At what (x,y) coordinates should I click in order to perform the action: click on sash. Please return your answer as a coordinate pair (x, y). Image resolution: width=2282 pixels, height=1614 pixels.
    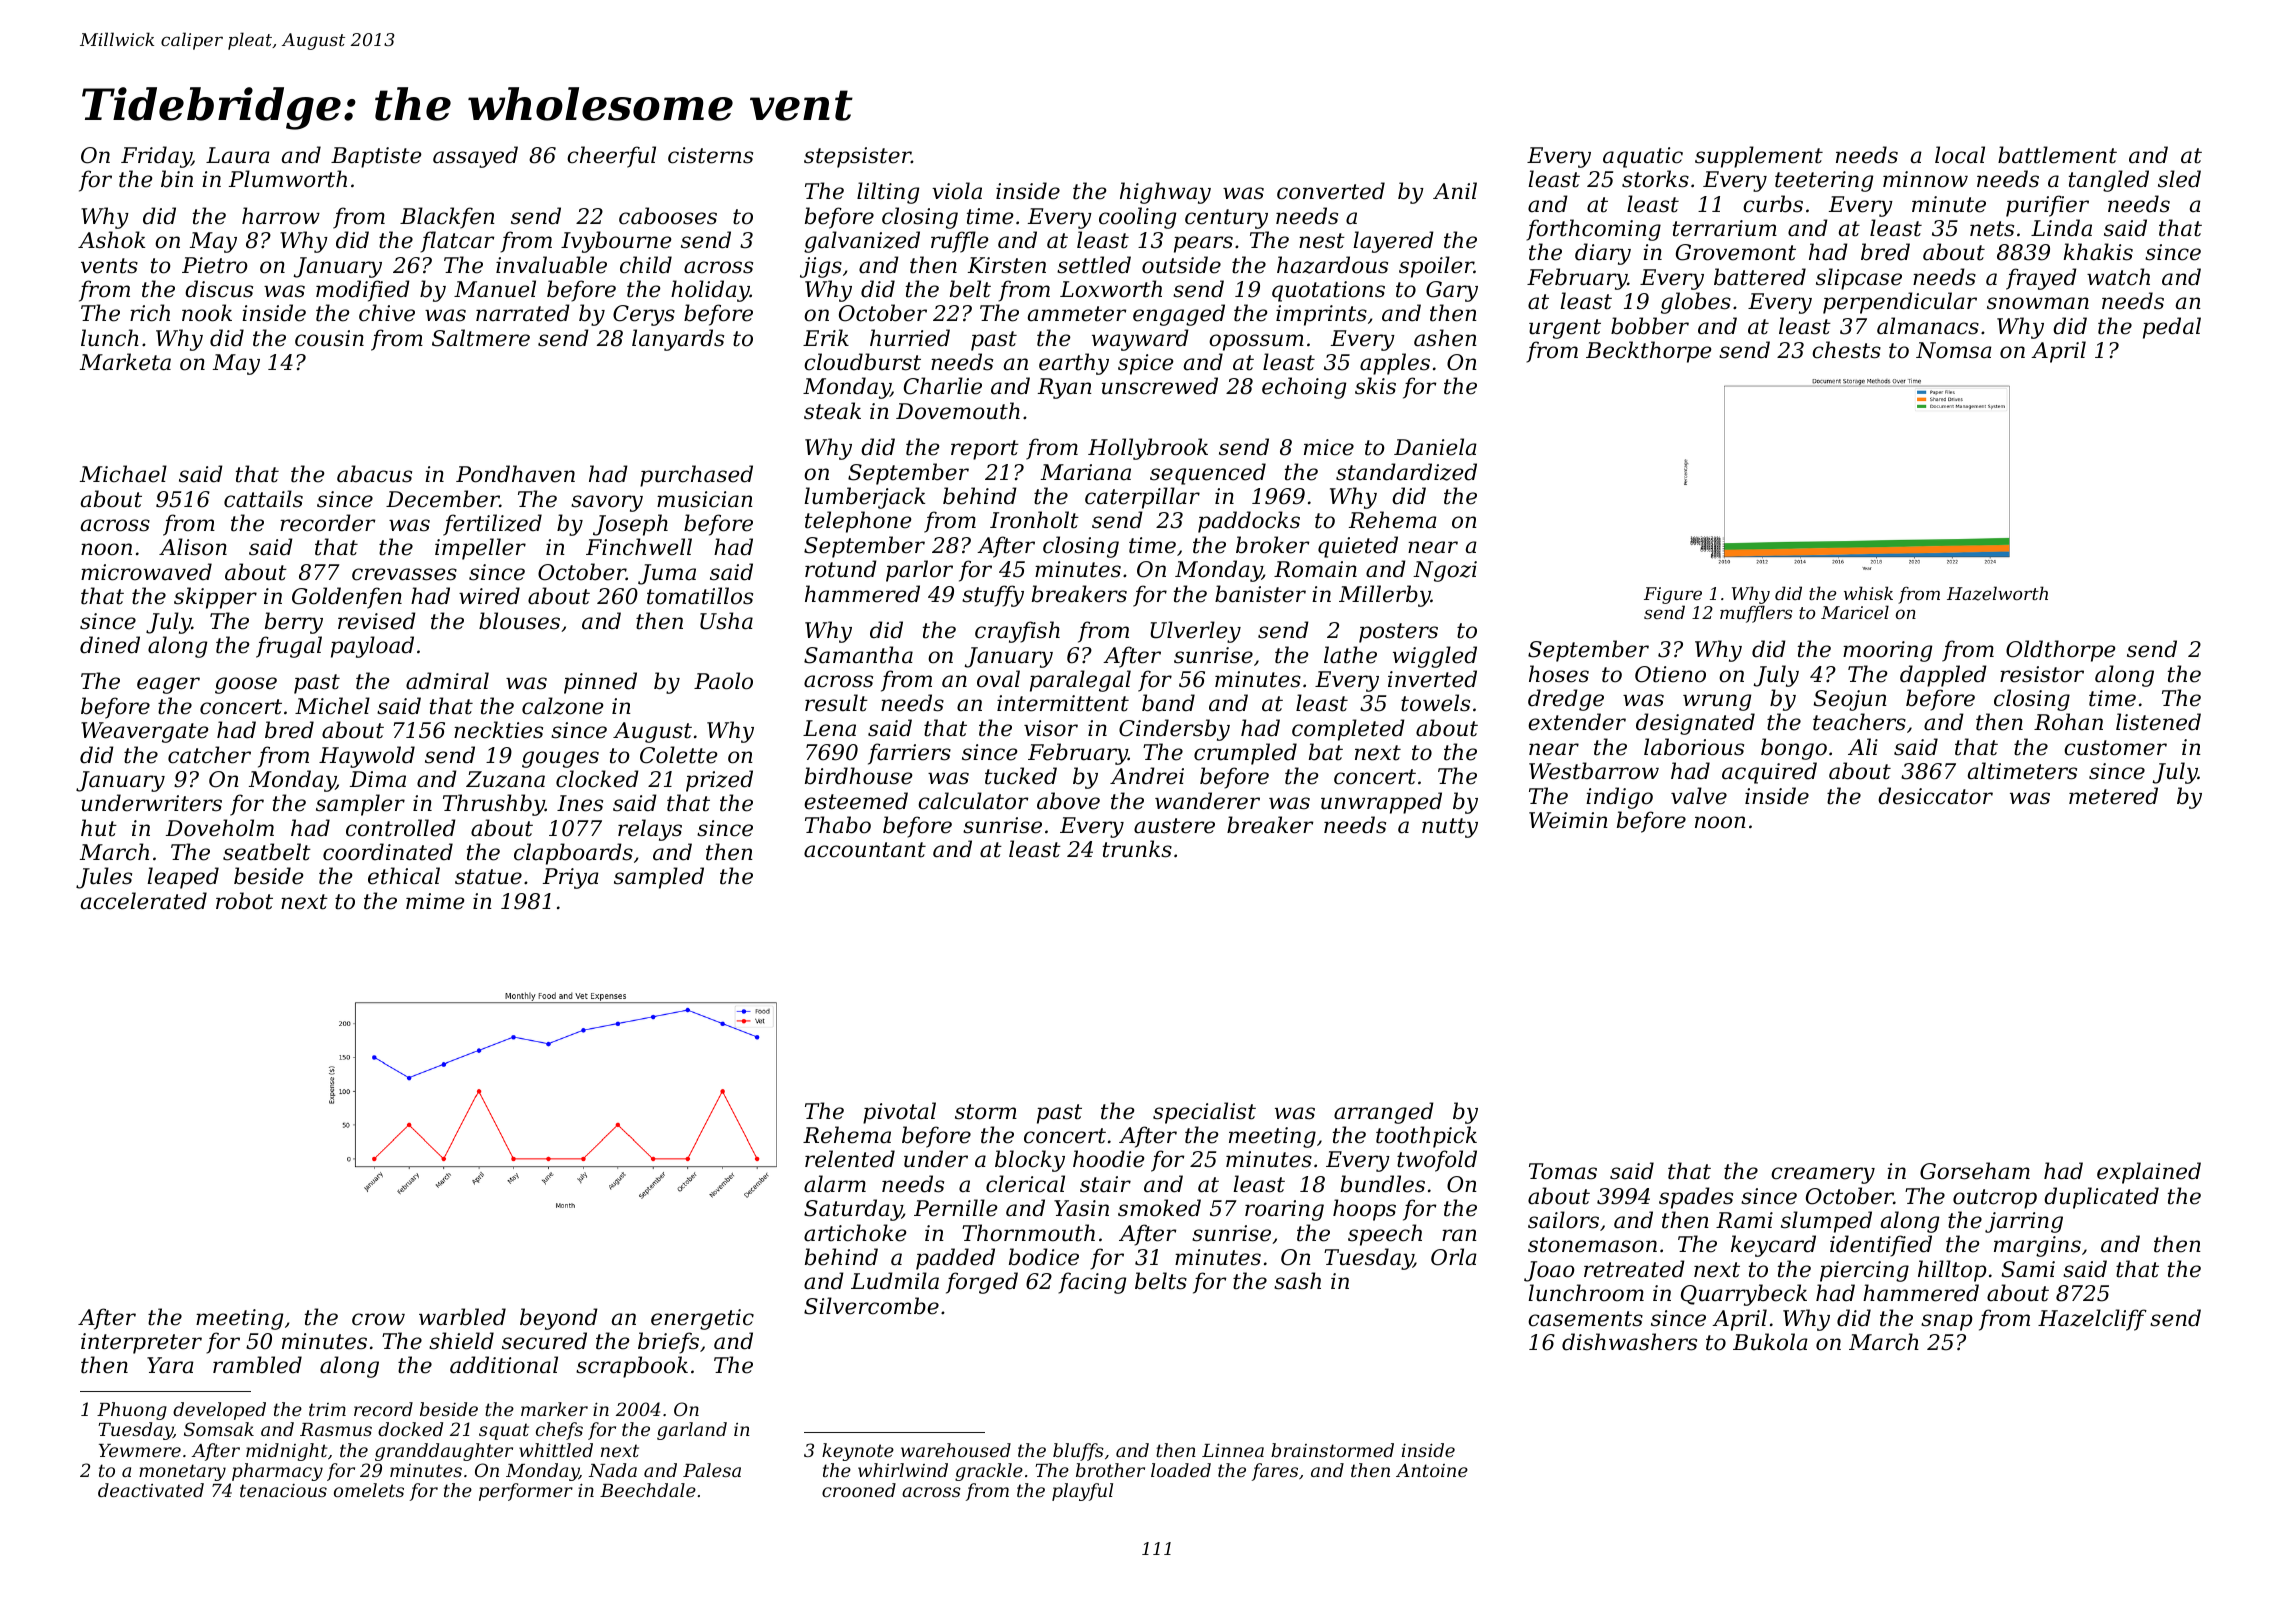
    Looking at the image, I should click on (1297, 1281).
